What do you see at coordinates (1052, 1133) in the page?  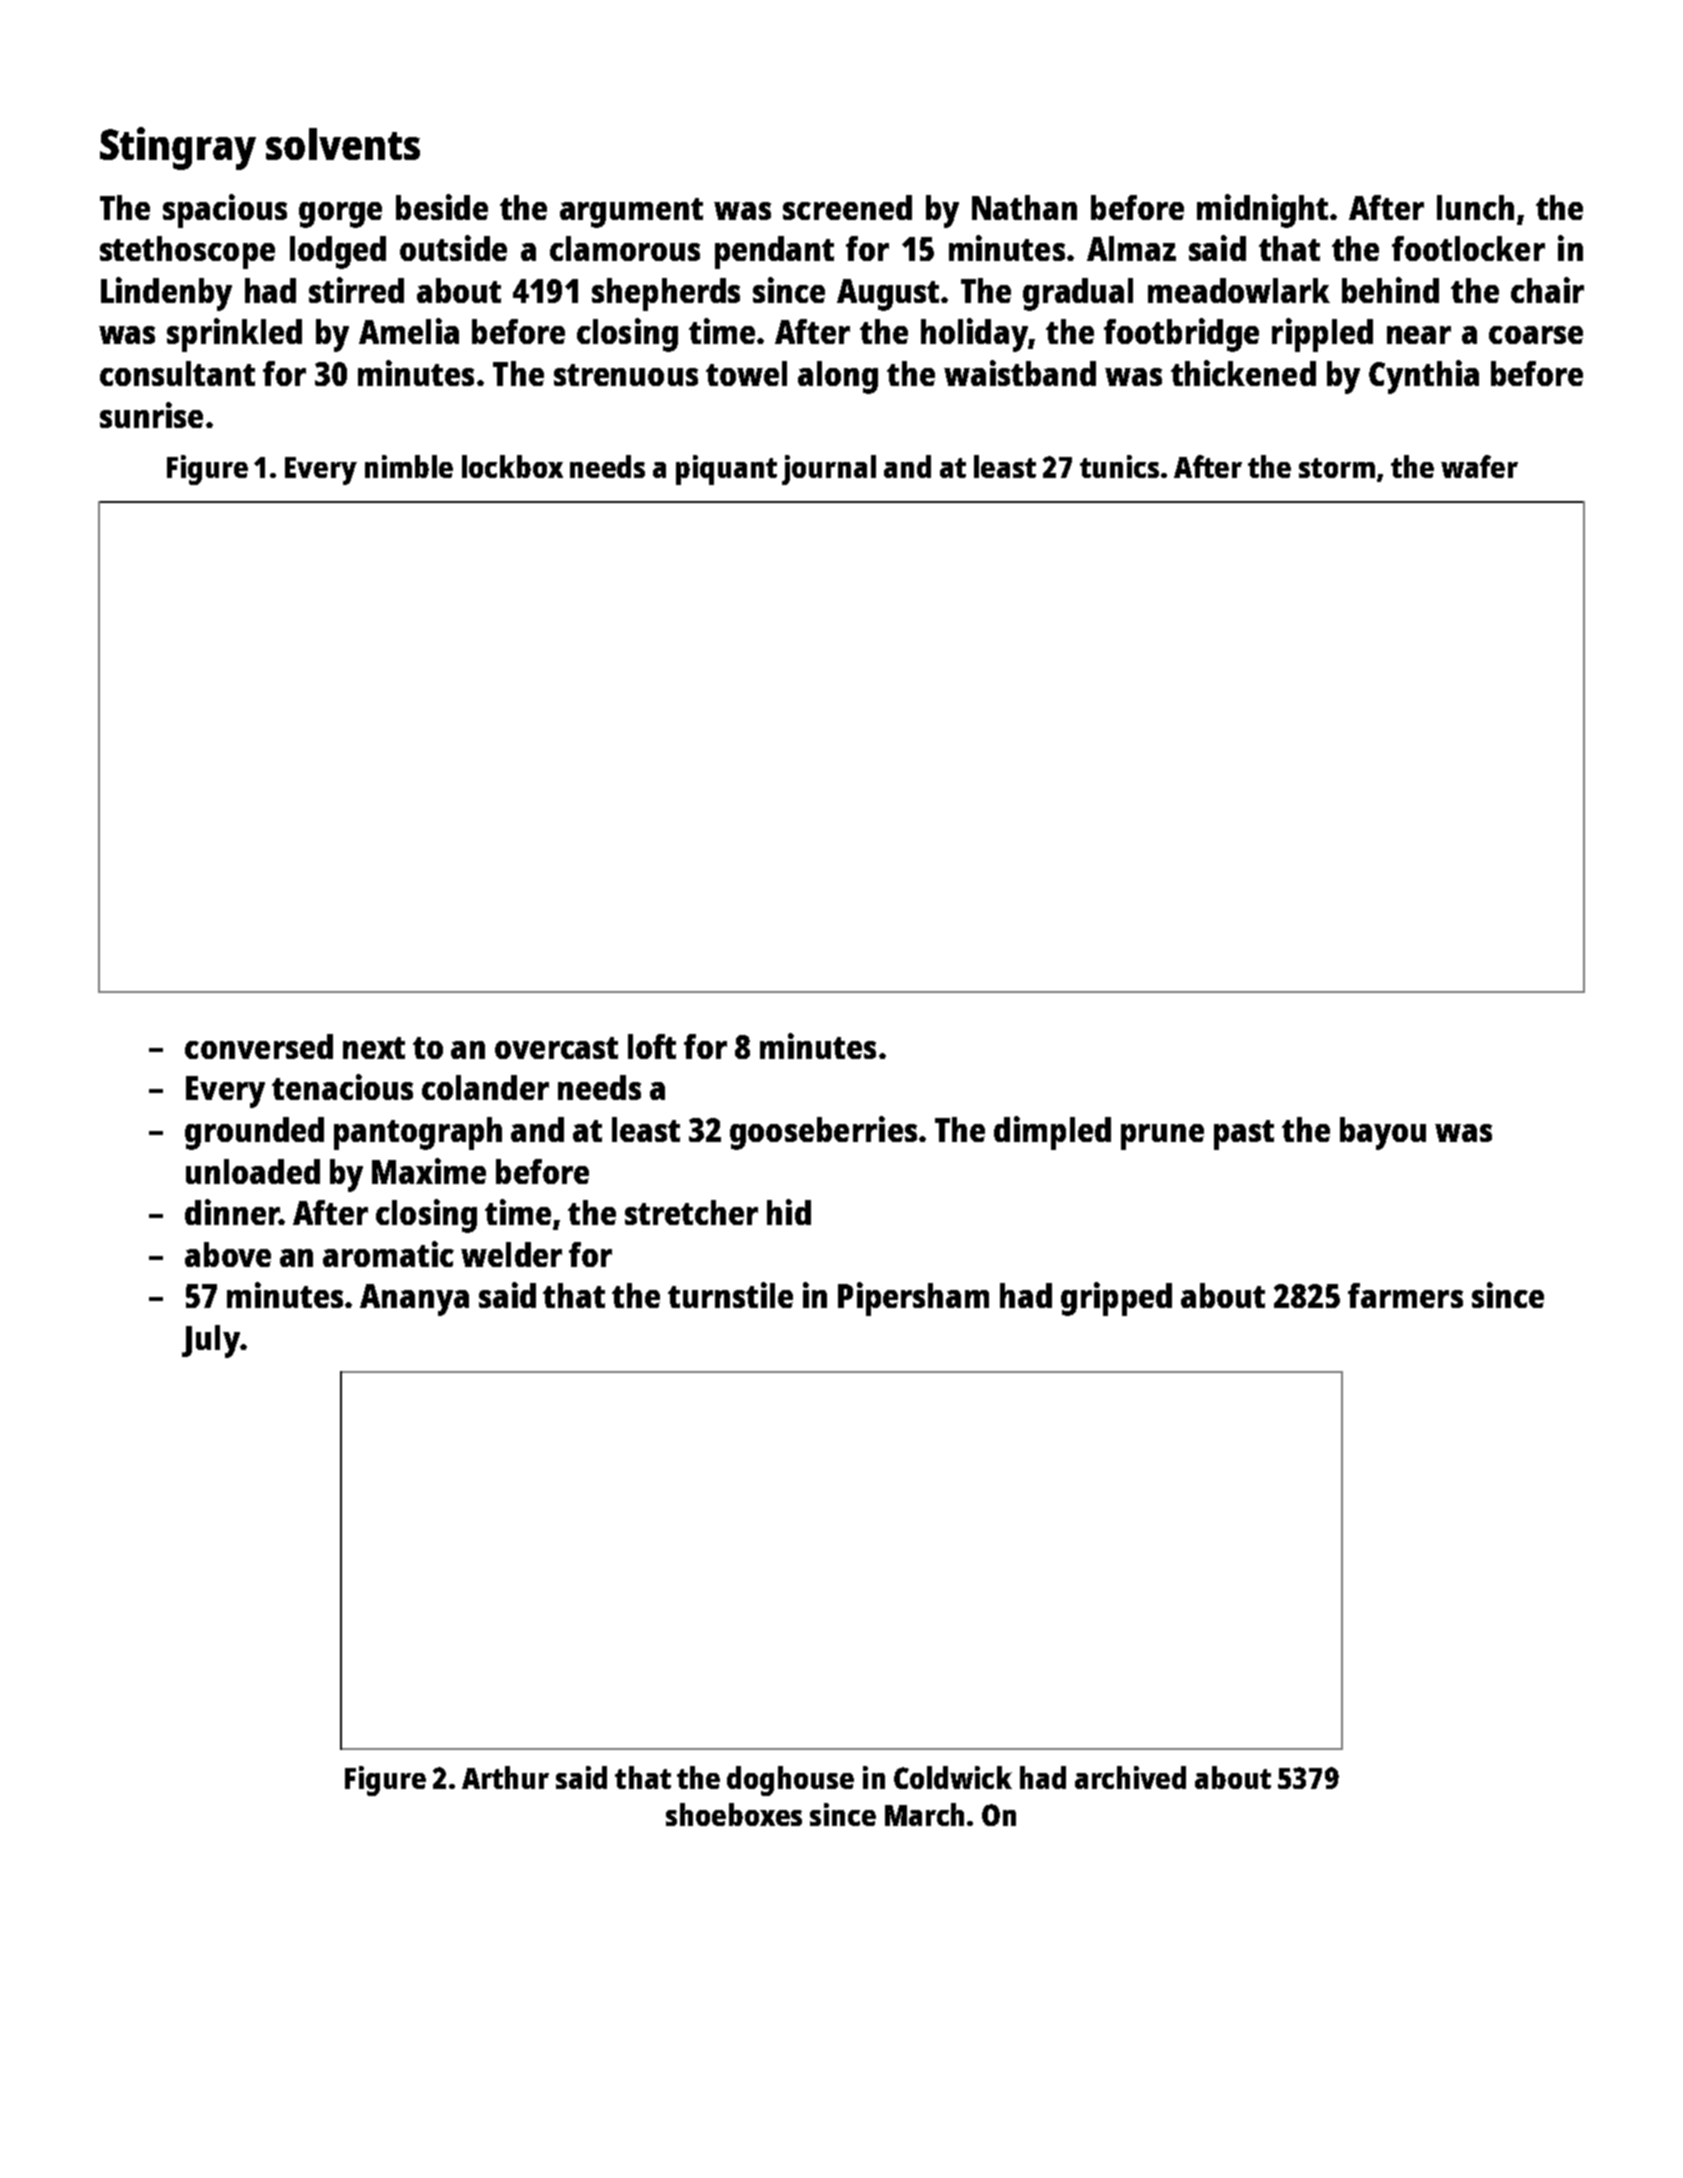 I see `dimpled` at bounding box center [1052, 1133].
